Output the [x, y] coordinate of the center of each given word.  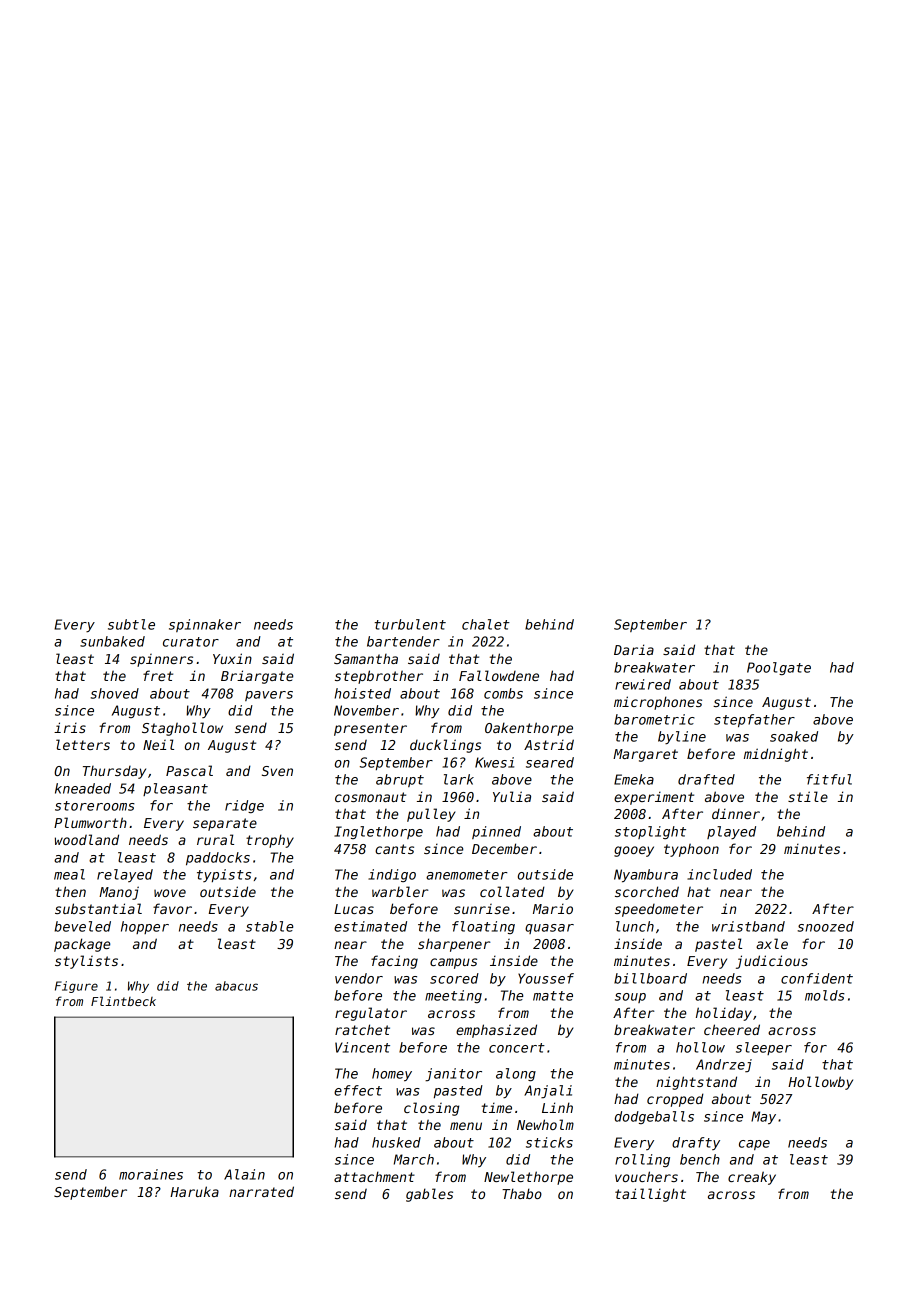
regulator [371, 1014]
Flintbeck [123, 1001]
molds [825, 995]
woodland [87, 839]
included [719, 874]
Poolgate [779, 668]
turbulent [410, 624]
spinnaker [205, 625]
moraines [151, 1174]
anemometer [467, 875]
